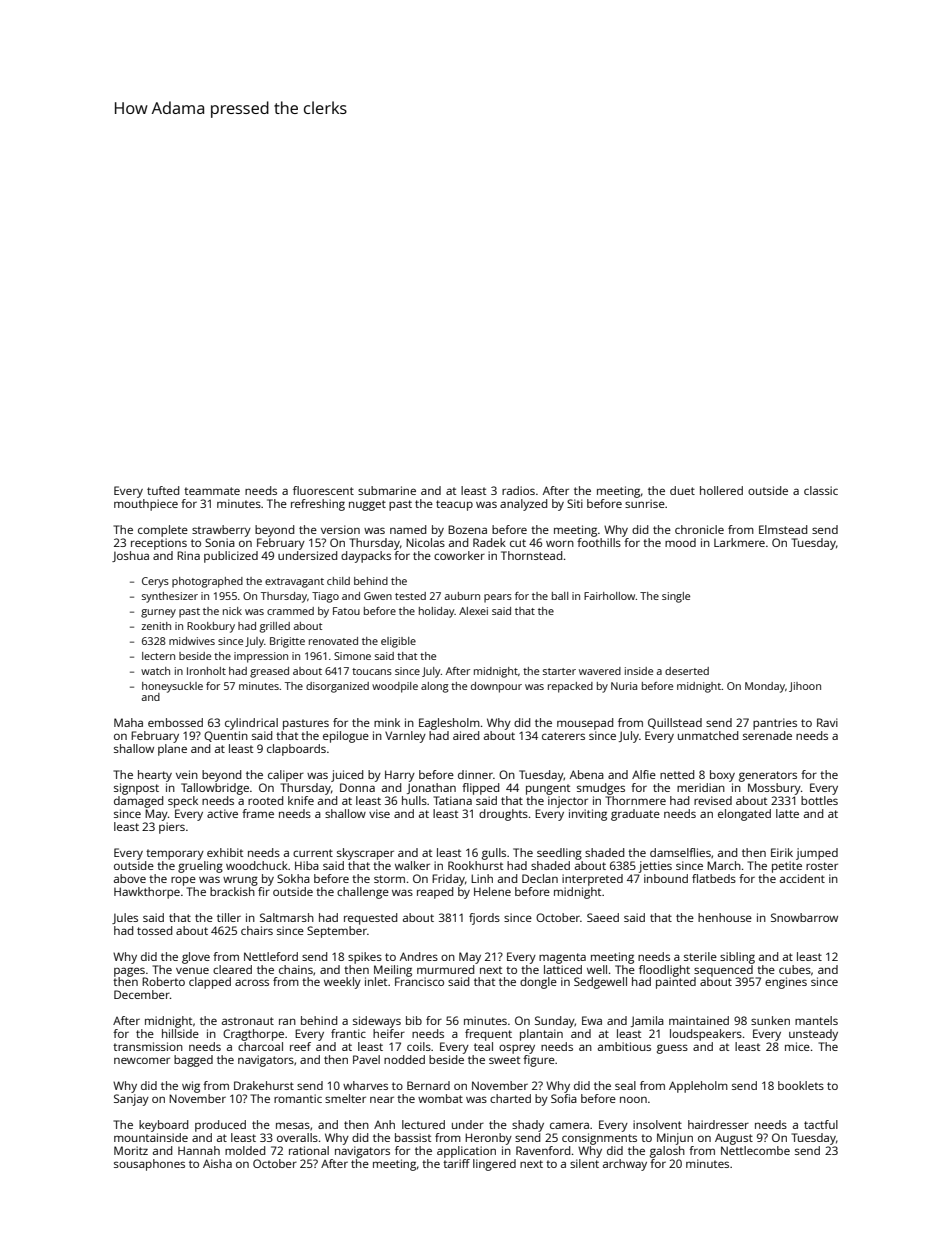  What do you see at coordinates (220, 1126) in the page?
I see `produced` at bounding box center [220, 1126].
